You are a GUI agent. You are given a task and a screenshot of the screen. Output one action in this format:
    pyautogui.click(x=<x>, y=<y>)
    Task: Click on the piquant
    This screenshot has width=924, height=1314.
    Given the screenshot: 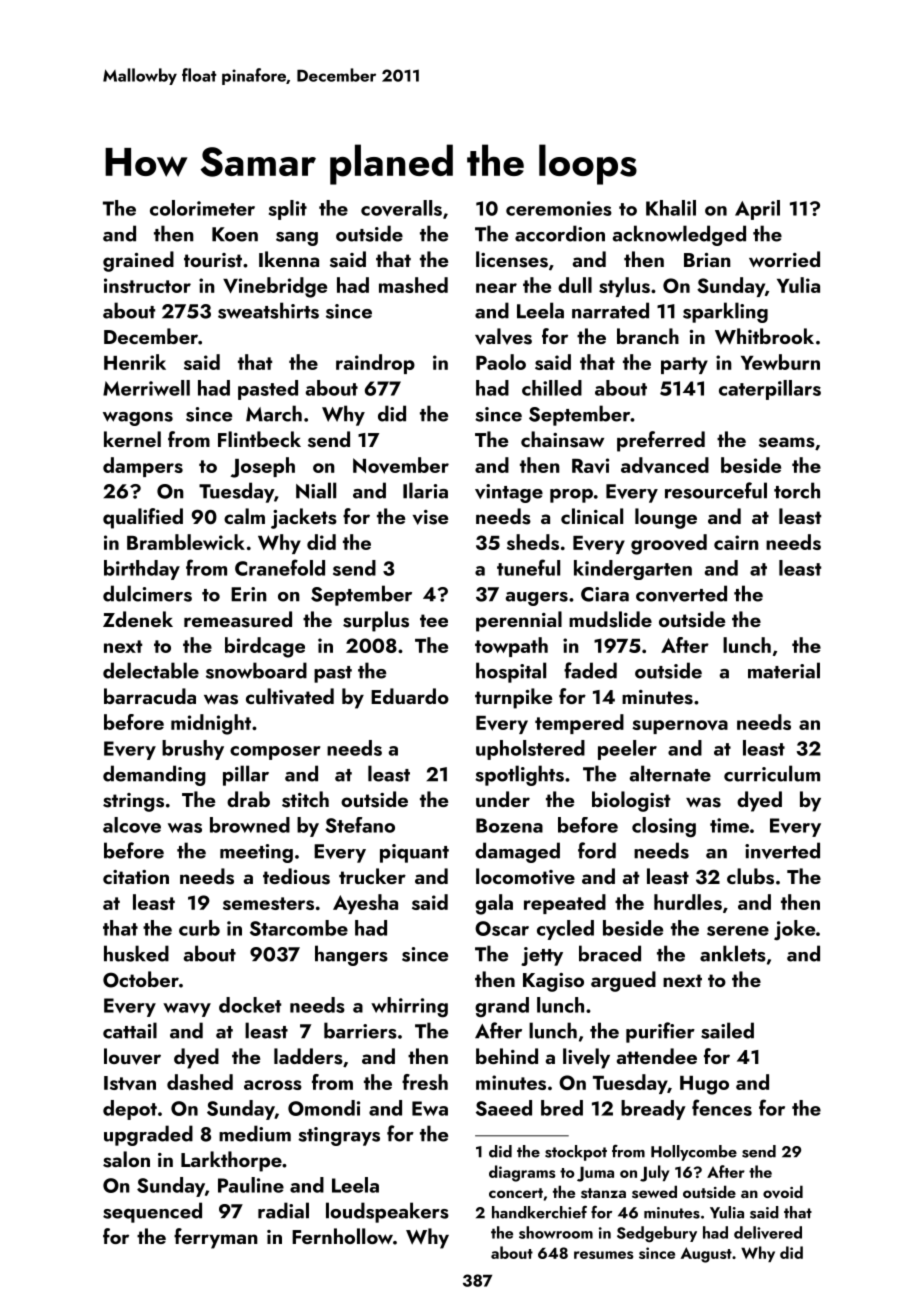 What is the action you would take?
    pyautogui.click(x=414, y=853)
